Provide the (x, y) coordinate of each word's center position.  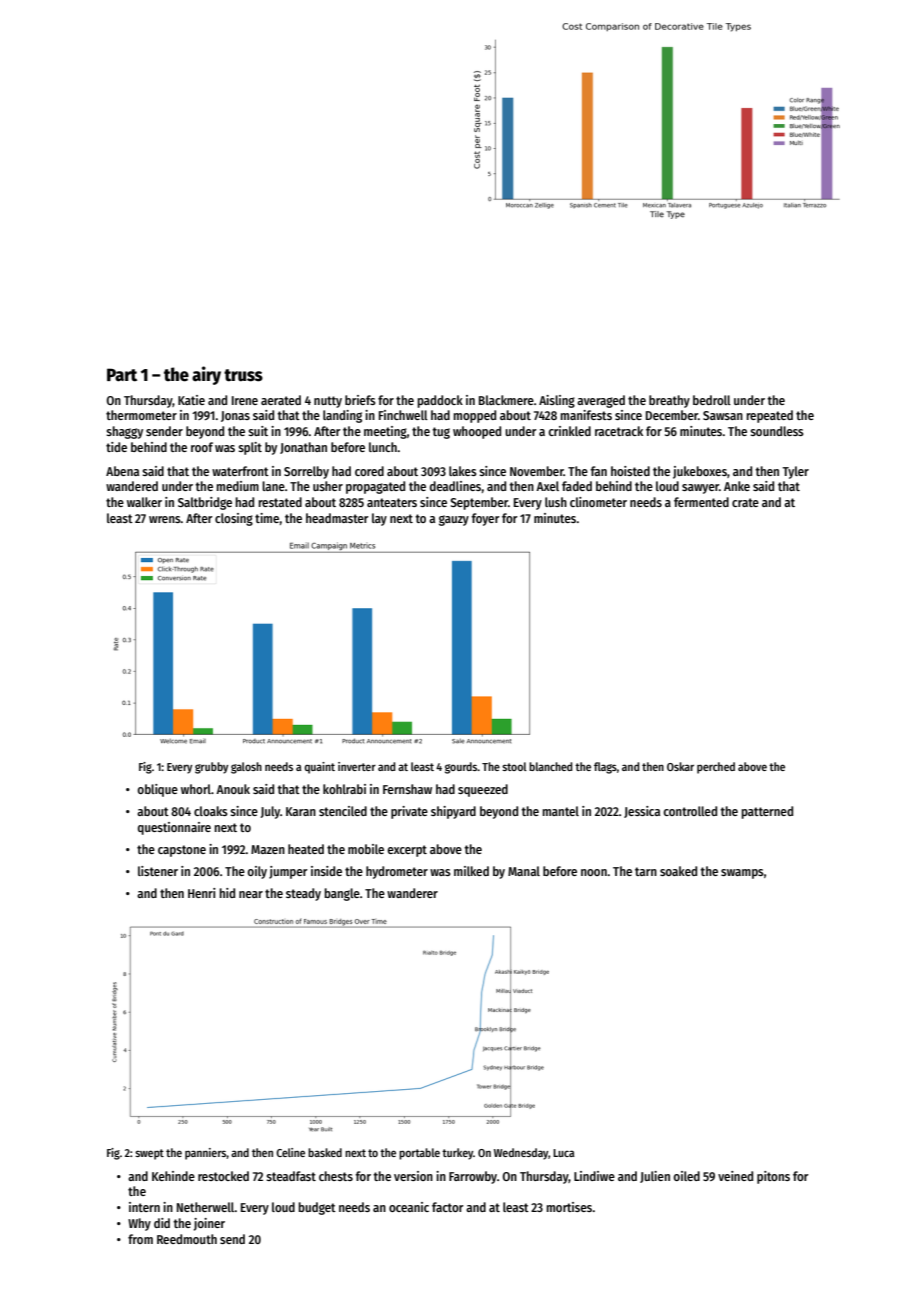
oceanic (409, 1207)
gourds (461, 768)
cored (369, 471)
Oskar (680, 766)
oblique (157, 790)
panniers (205, 1154)
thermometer (141, 415)
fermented (701, 502)
